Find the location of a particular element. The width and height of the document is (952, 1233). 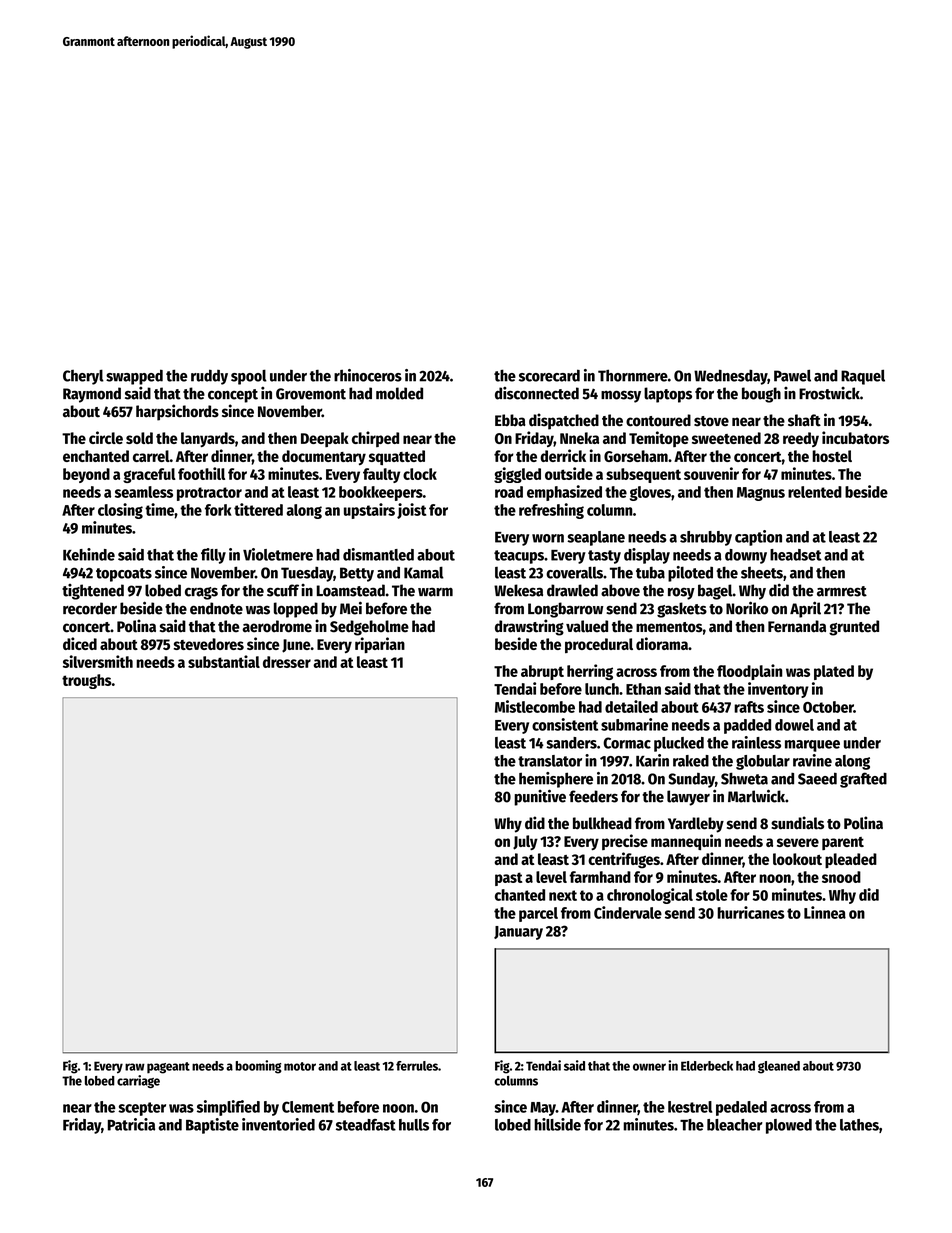

troughs is located at coordinates (87, 681).
